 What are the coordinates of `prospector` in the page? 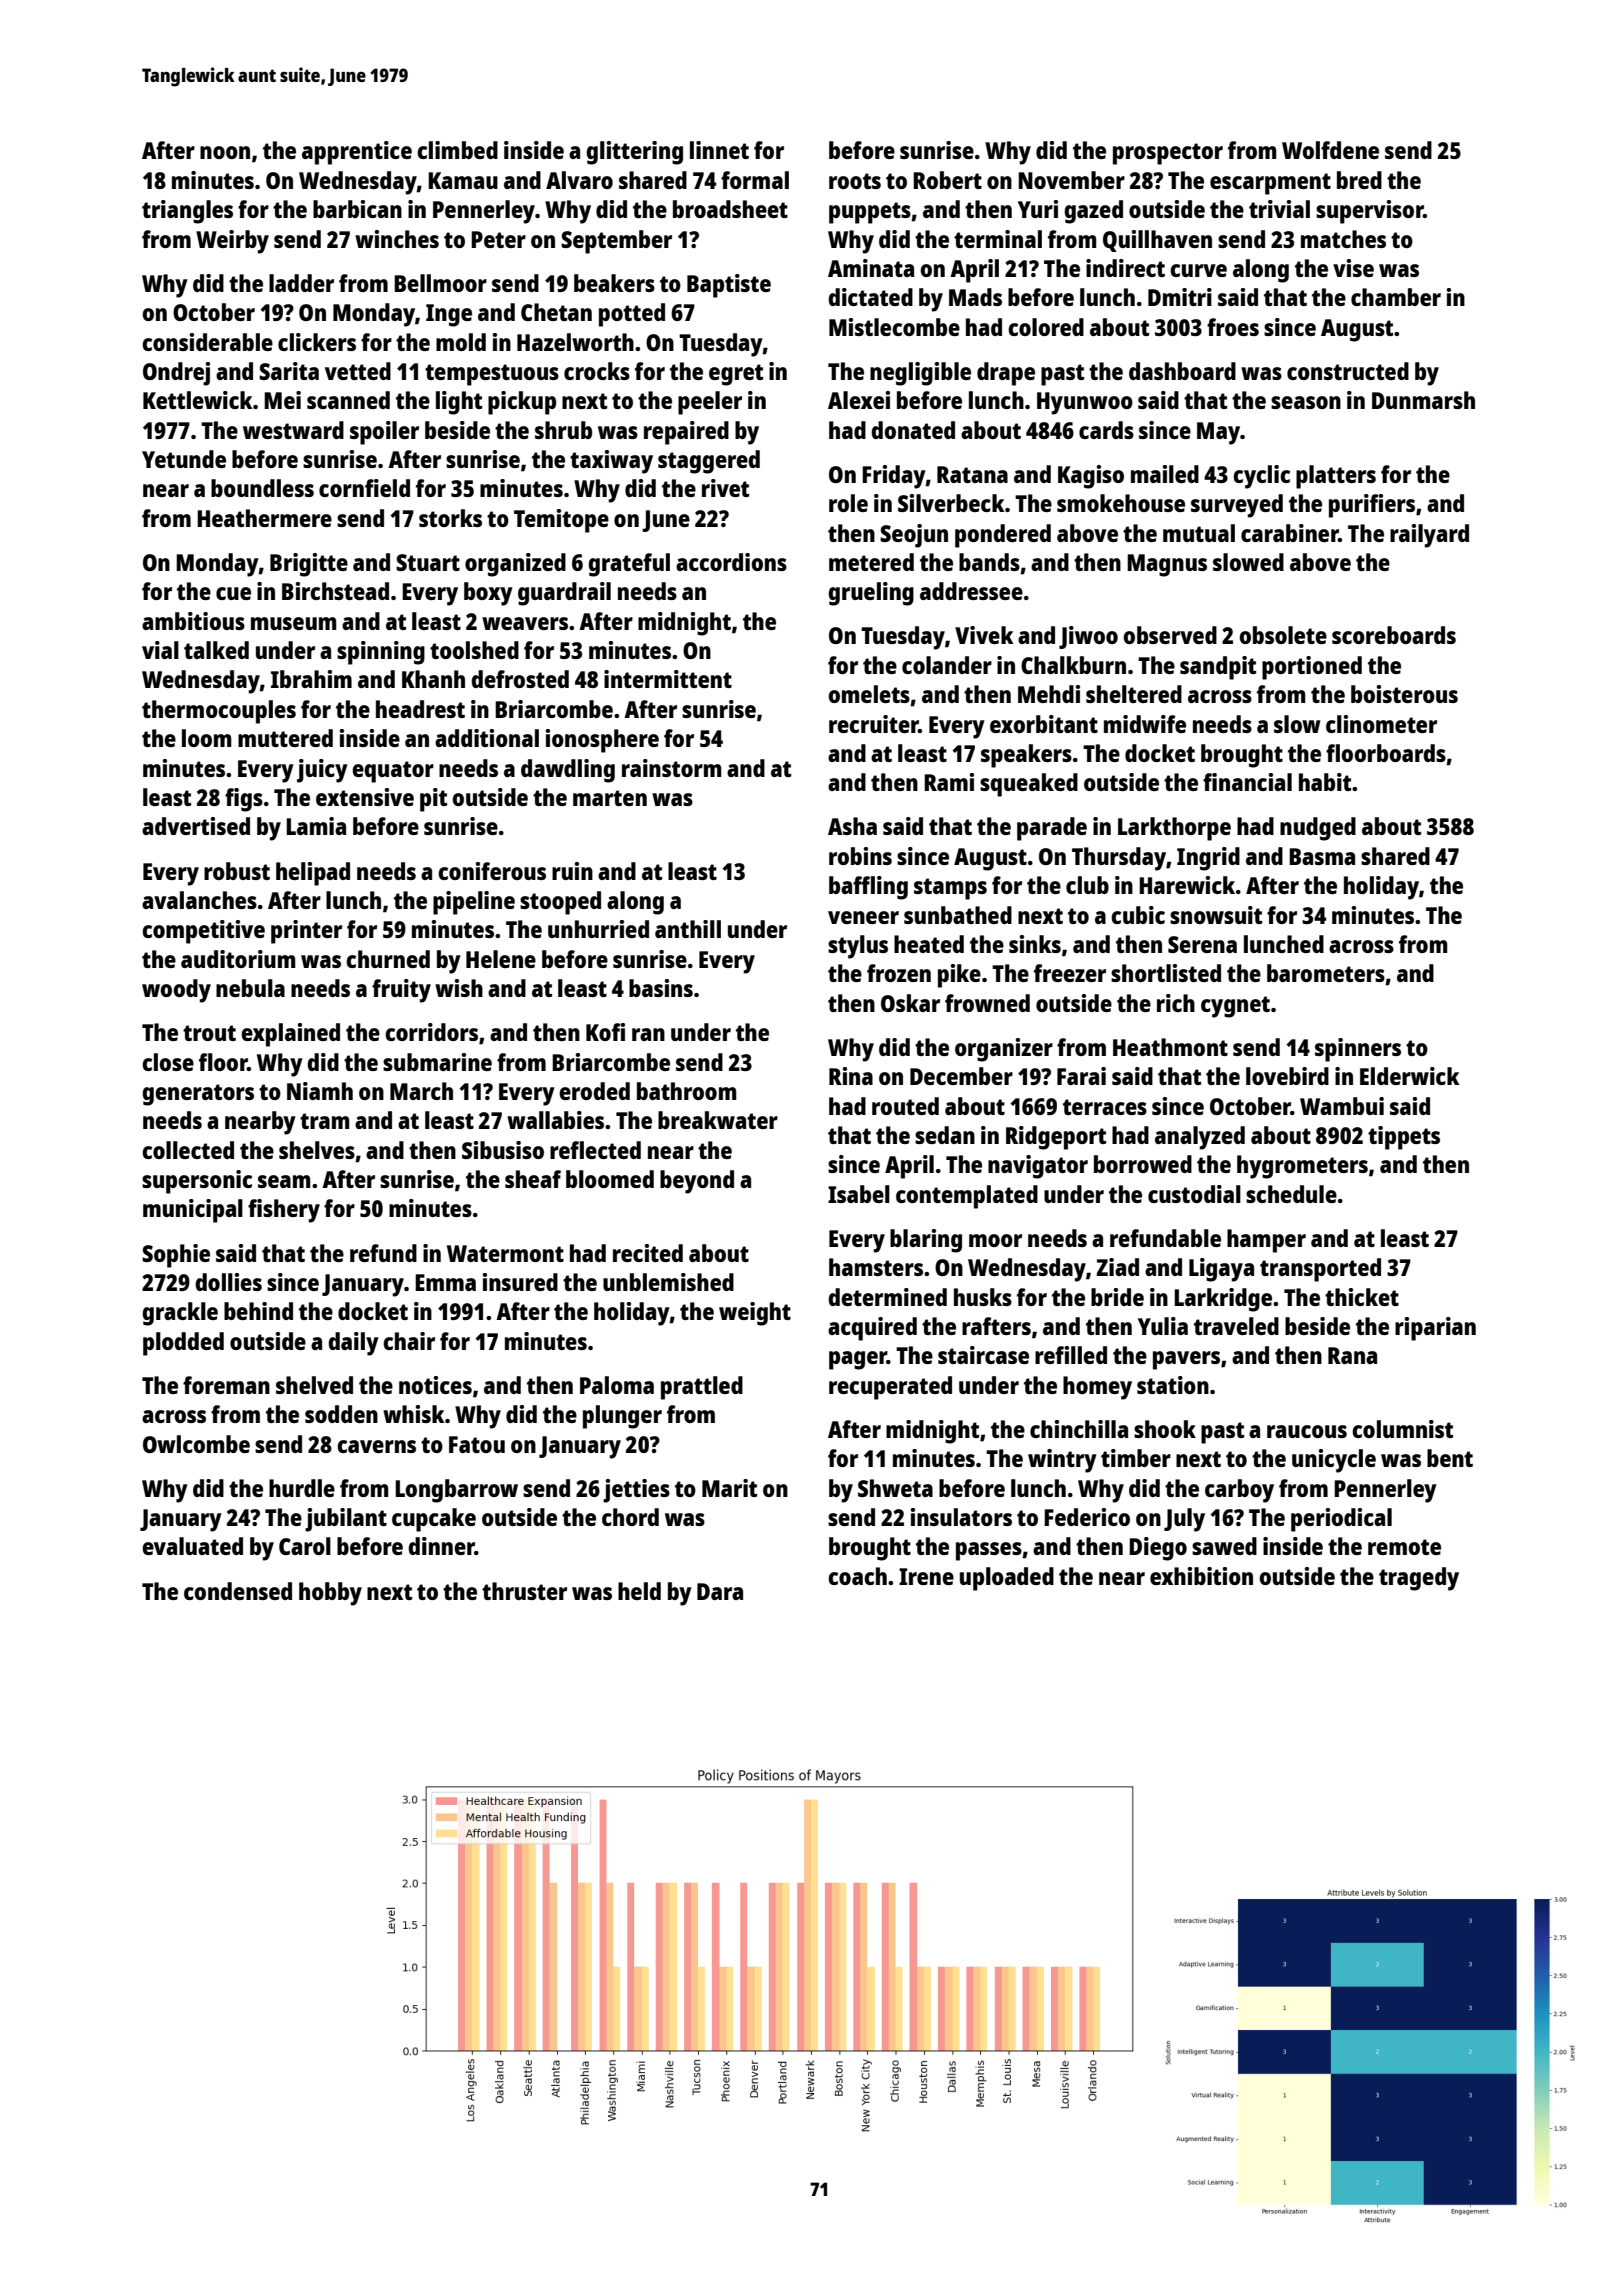 It's located at (1168, 154).
